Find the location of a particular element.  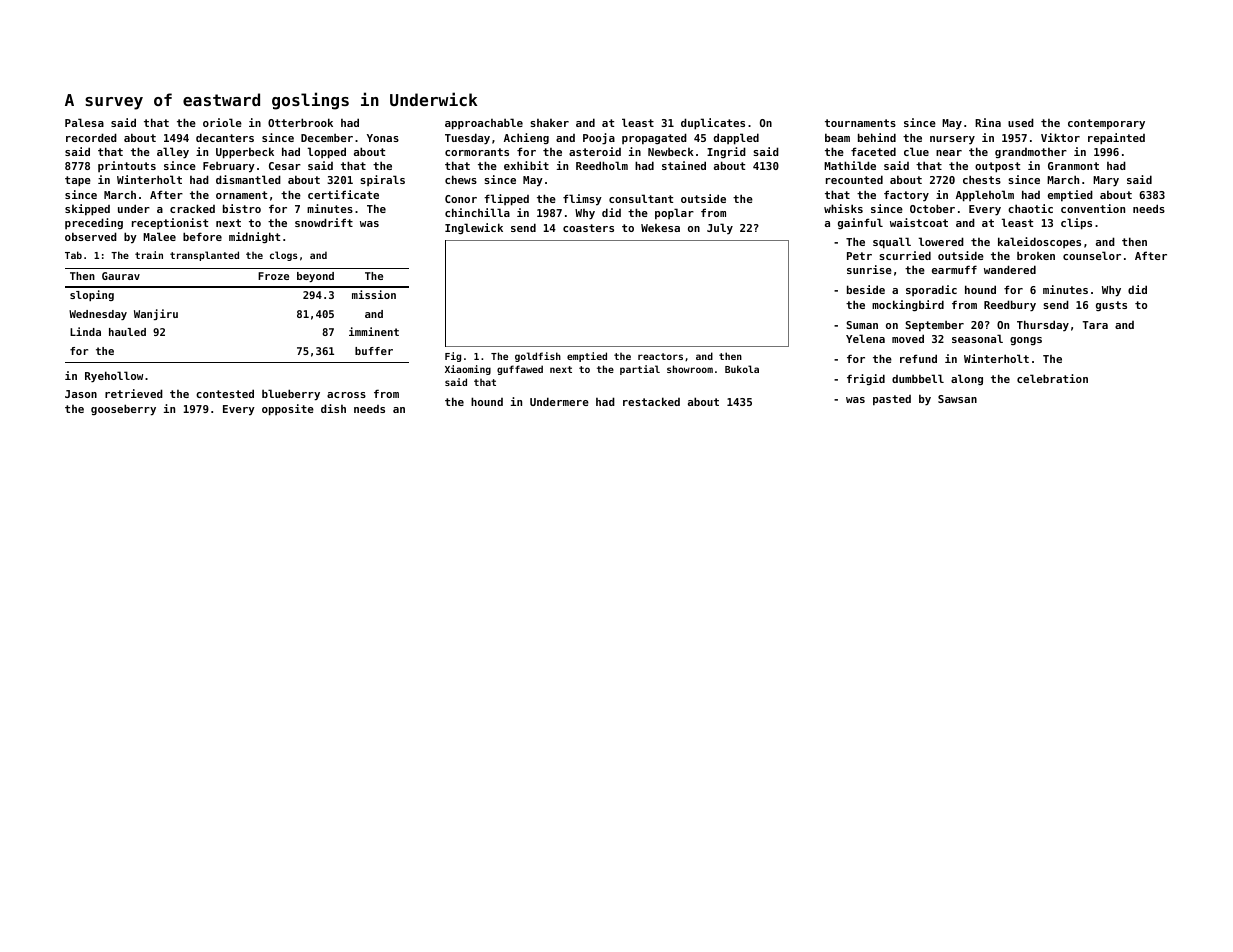

oriole is located at coordinates (222, 122).
